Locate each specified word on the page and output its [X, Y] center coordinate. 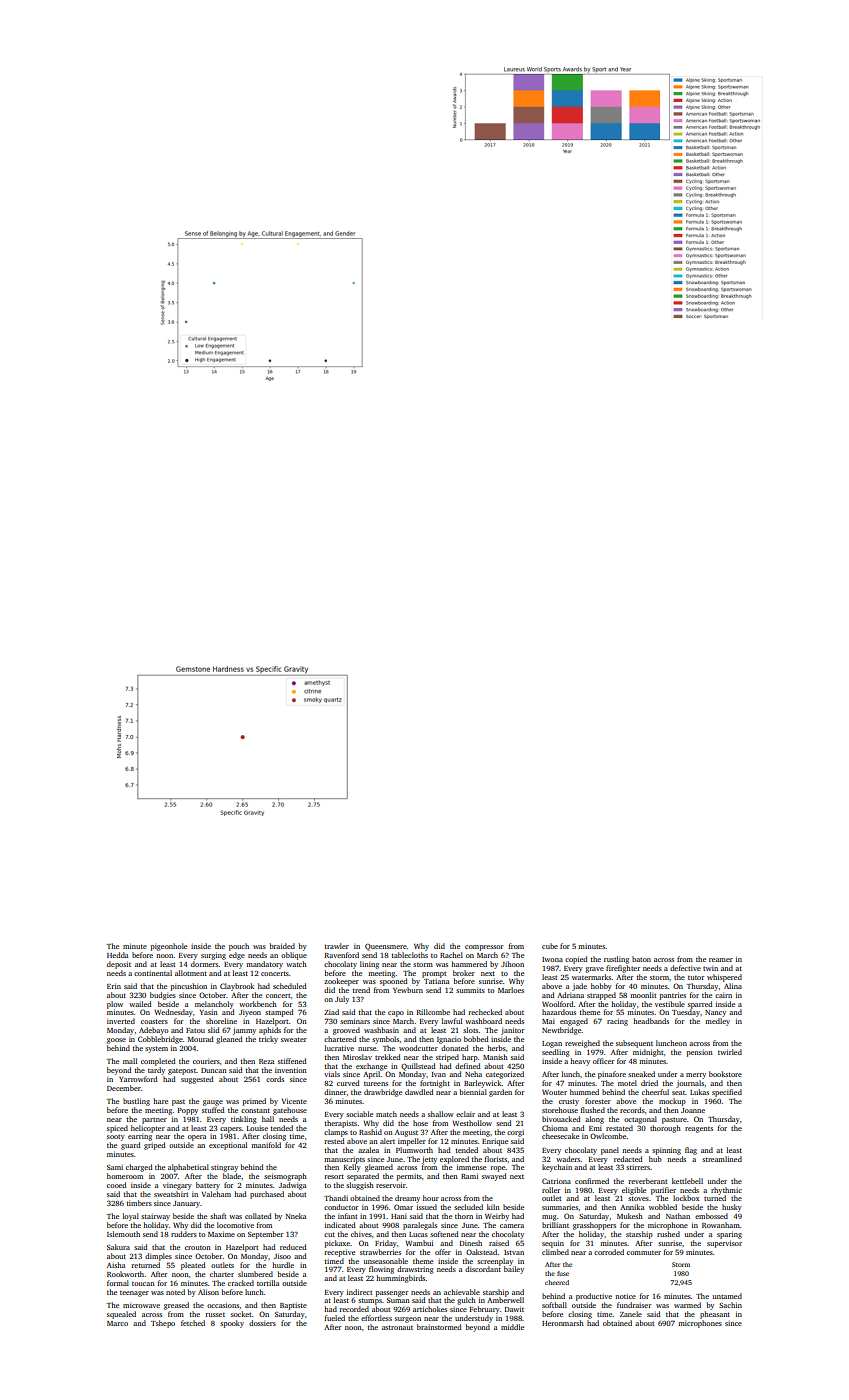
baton [641, 959]
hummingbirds [401, 1279]
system [156, 1049]
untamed [727, 1296]
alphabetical [188, 1168]
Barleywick [483, 1084]
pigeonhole [169, 947]
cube [550, 946]
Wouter [554, 1092]
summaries [560, 1207]
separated [363, 1177]
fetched [193, 1323]
